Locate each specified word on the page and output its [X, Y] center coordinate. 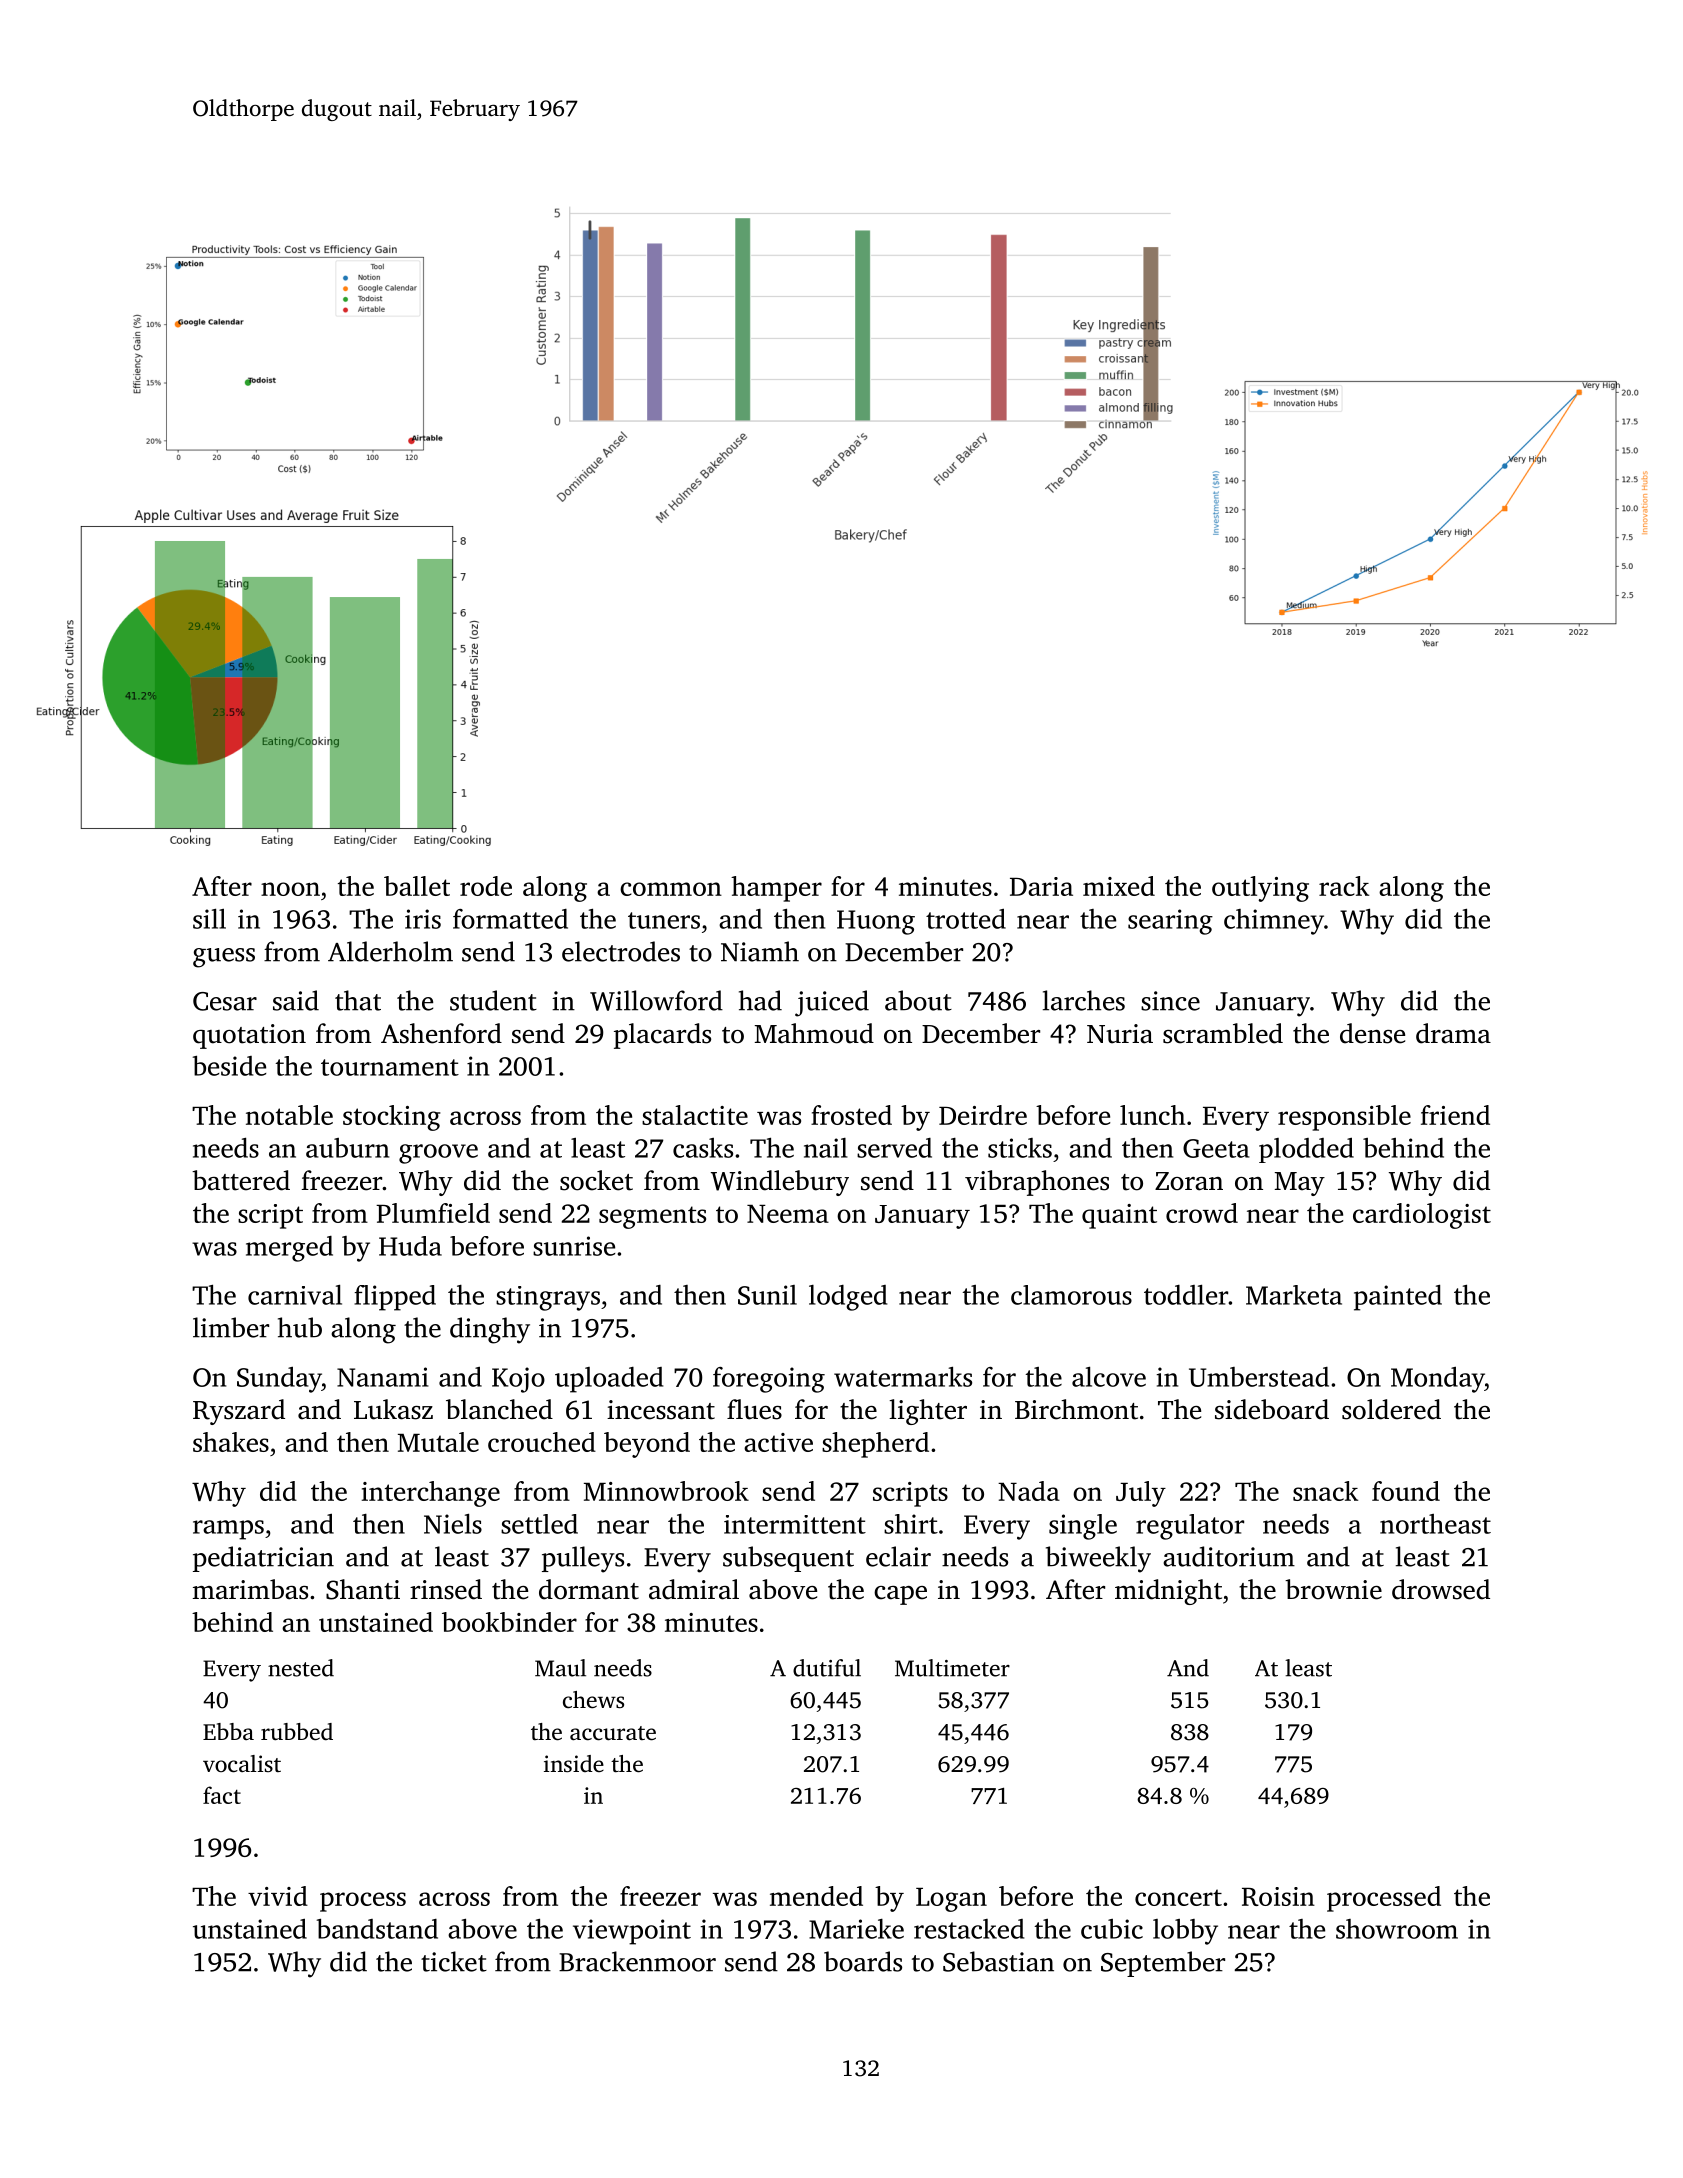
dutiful [827, 1668]
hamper [776, 889]
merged [289, 1249]
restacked [969, 1929]
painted [1398, 1298]
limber [231, 1327]
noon [290, 889]
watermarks [903, 1377]
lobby [1185, 1932]
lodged [848, 1298]
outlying [1260, 889]
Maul [560, 1668]
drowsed [1441, 1589]
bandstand [377, 1929]
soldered [1391, 1409]
